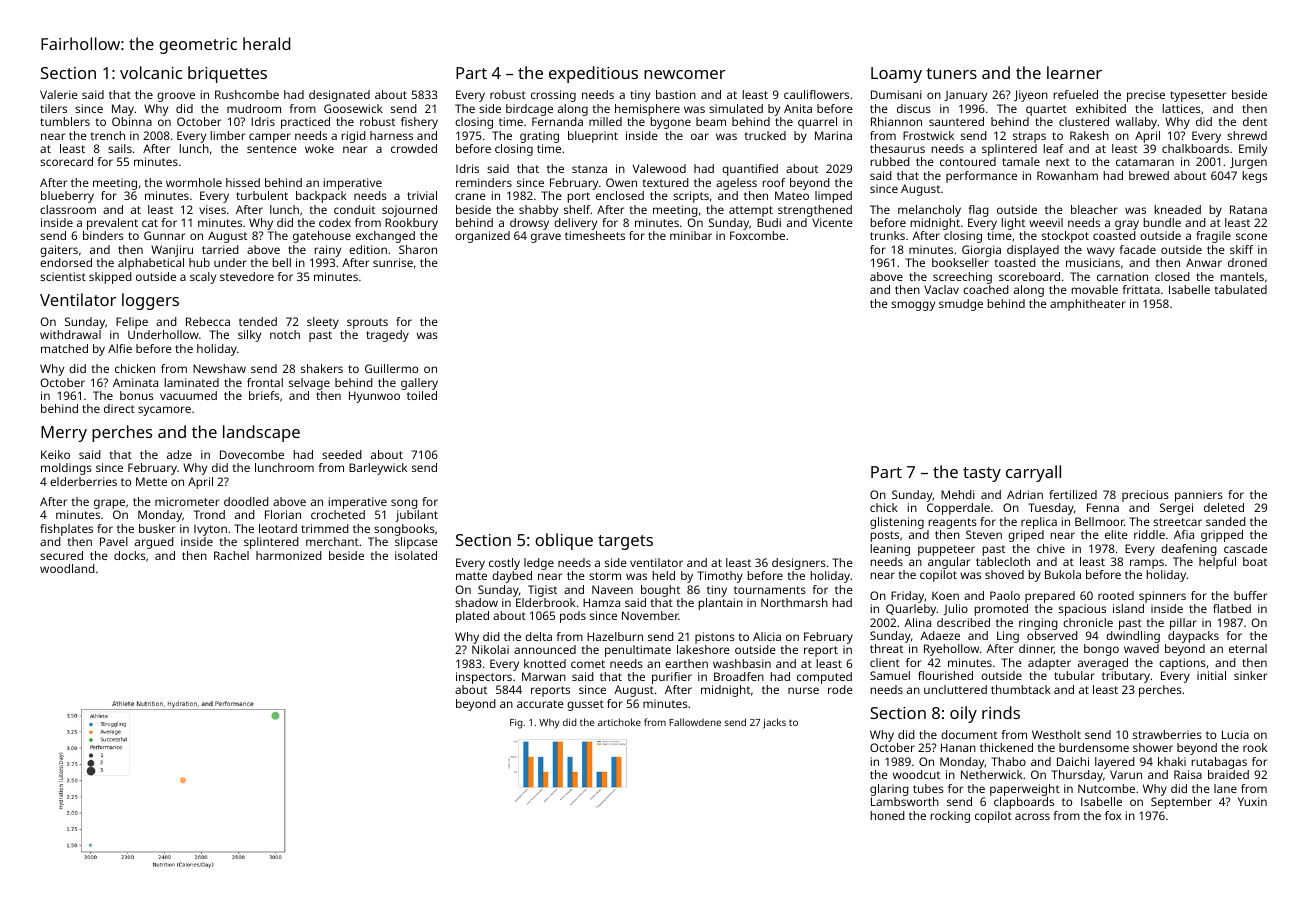 The height and width of the image is (924, 1308). What do you see at coordinates (247, 276) in the image?
I see `stevedore` at bounding box center [247, 276].
